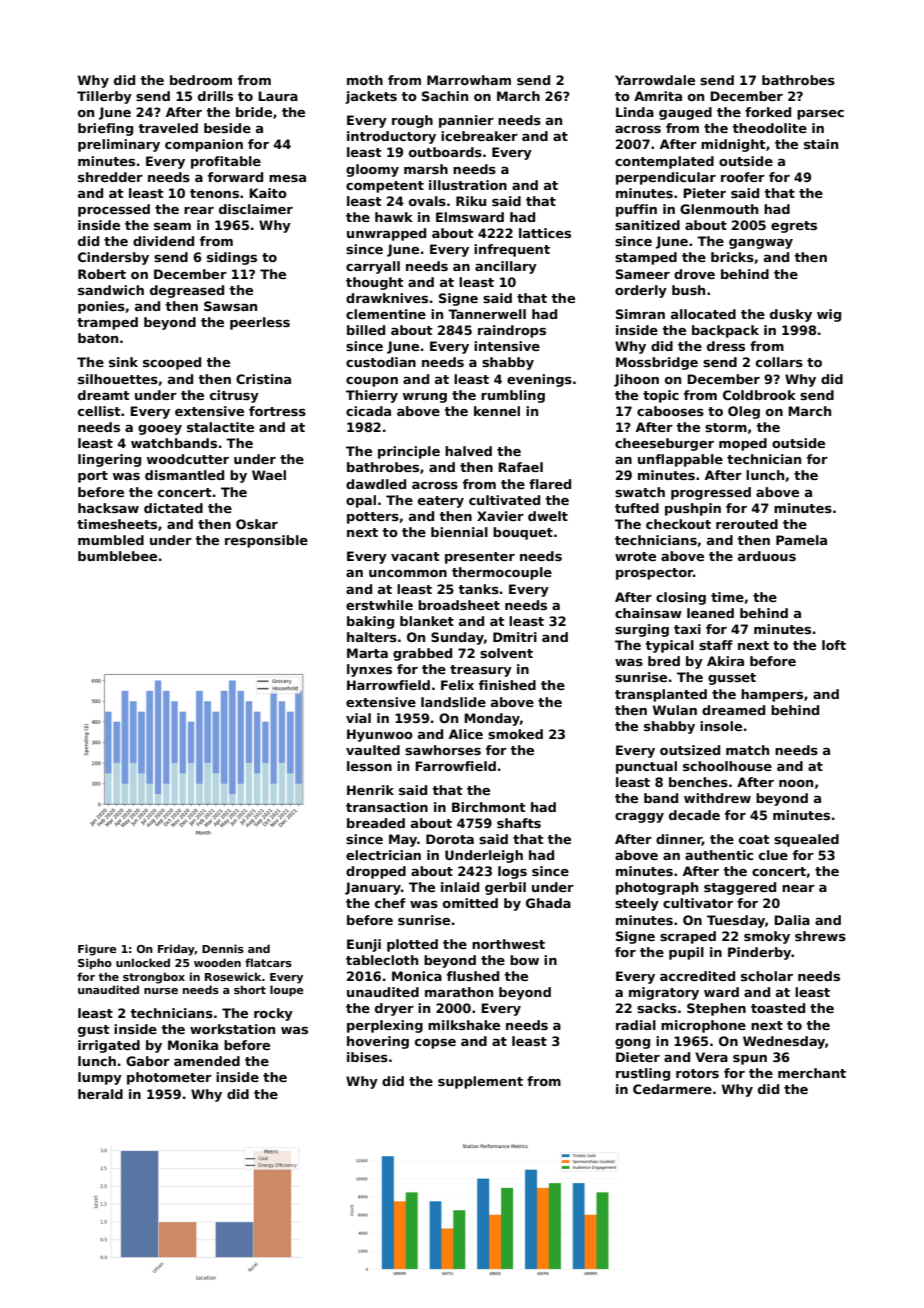 The height and width of the image is (1308, 924). Describe the element at coordinates (376, 484) in the image. I see `dawdled` at that location.
